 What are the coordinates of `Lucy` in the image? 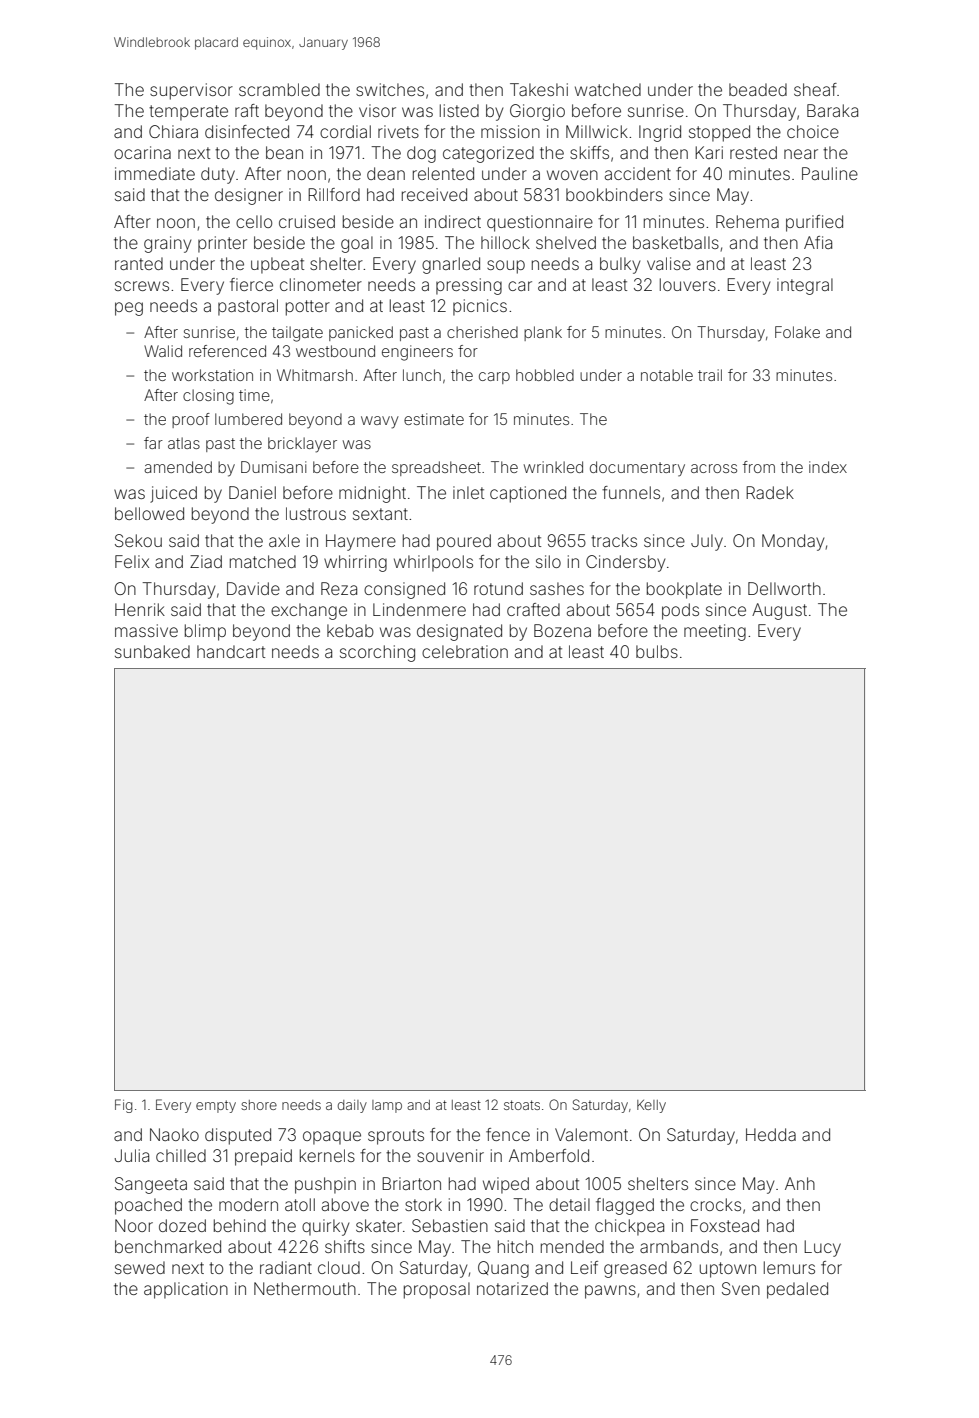 It's located at (822, 1248).
